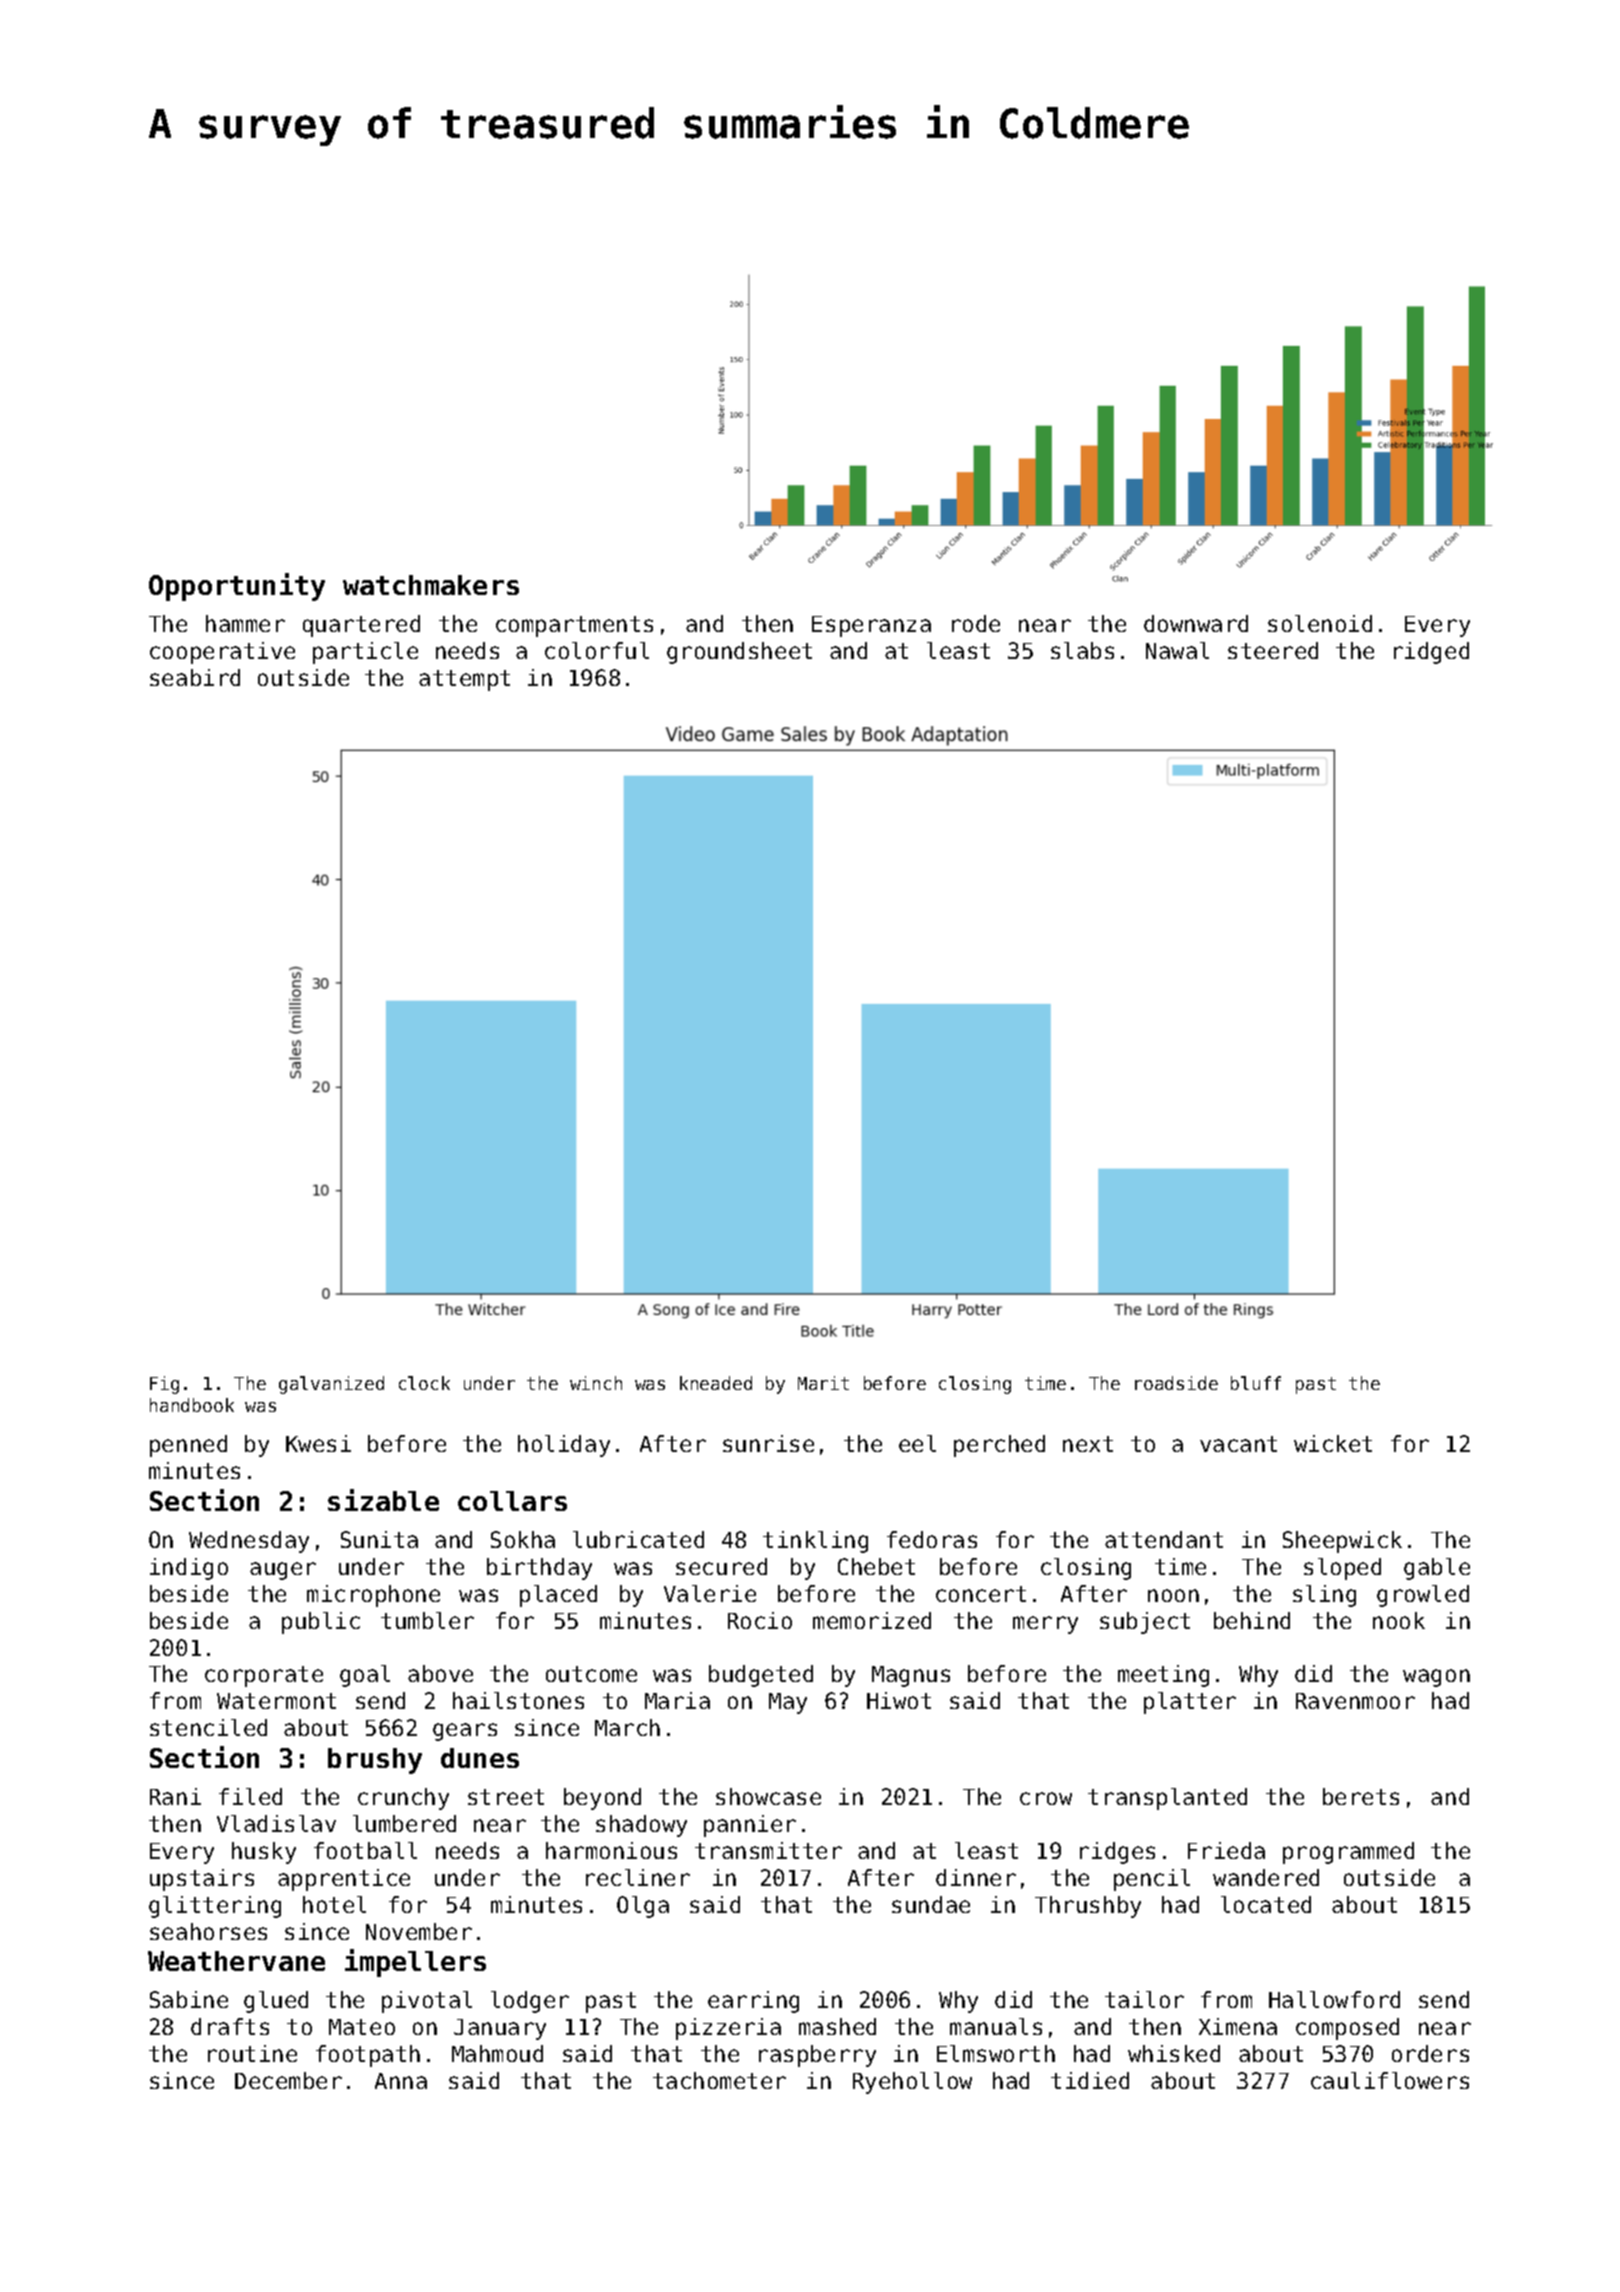 This screenshot has width=1620, height=2292. What do you see at coordinates (1273, 650) in the screenshot?
I see `steered` at bounding box center [1273, 650].
